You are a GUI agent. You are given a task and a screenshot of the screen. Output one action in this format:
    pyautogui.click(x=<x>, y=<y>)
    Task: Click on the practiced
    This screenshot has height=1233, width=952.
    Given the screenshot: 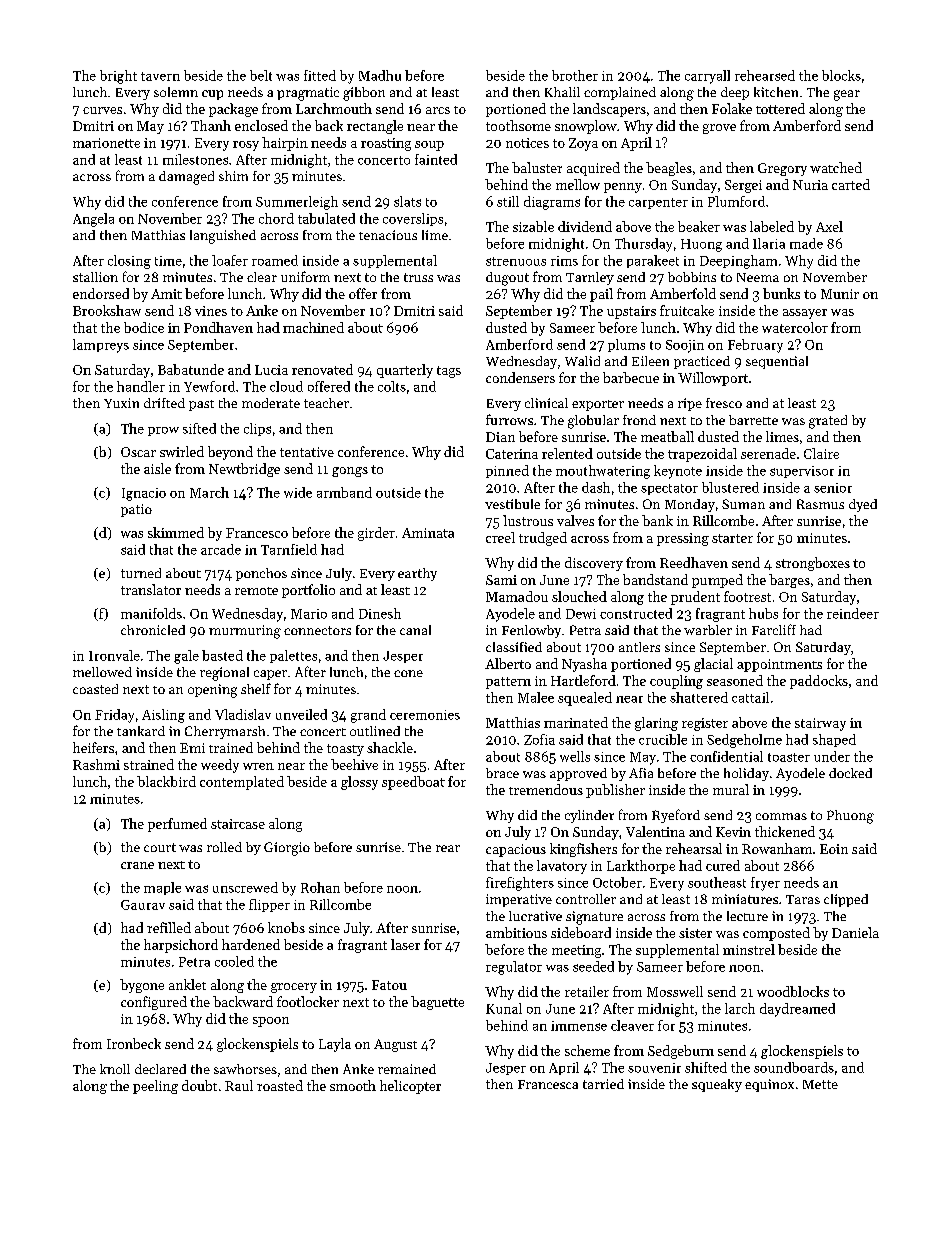 What is the action you would take?
    pyautogui.click(x=702, y=362)
